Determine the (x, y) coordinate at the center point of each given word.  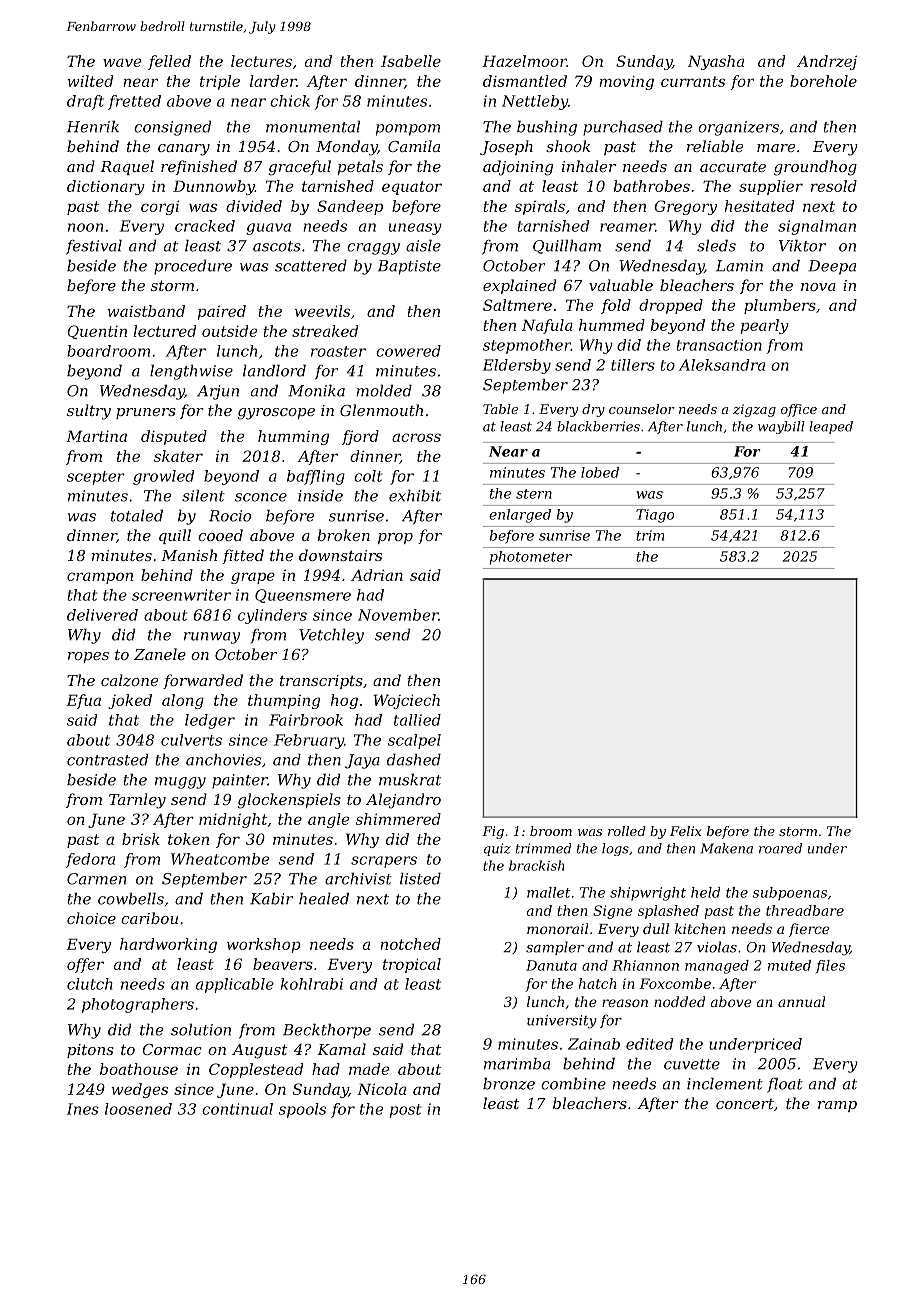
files (830, 966)
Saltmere (517, 305)
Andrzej (827, 62)
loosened (138, 1109)
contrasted (107, 759)
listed (420, 878)
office (799, 410)
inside (320, 495)
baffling (316, 477)
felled (169, 62)
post (405, 1111)
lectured (165, 331)
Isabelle (411, 61)
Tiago (655, 516)
